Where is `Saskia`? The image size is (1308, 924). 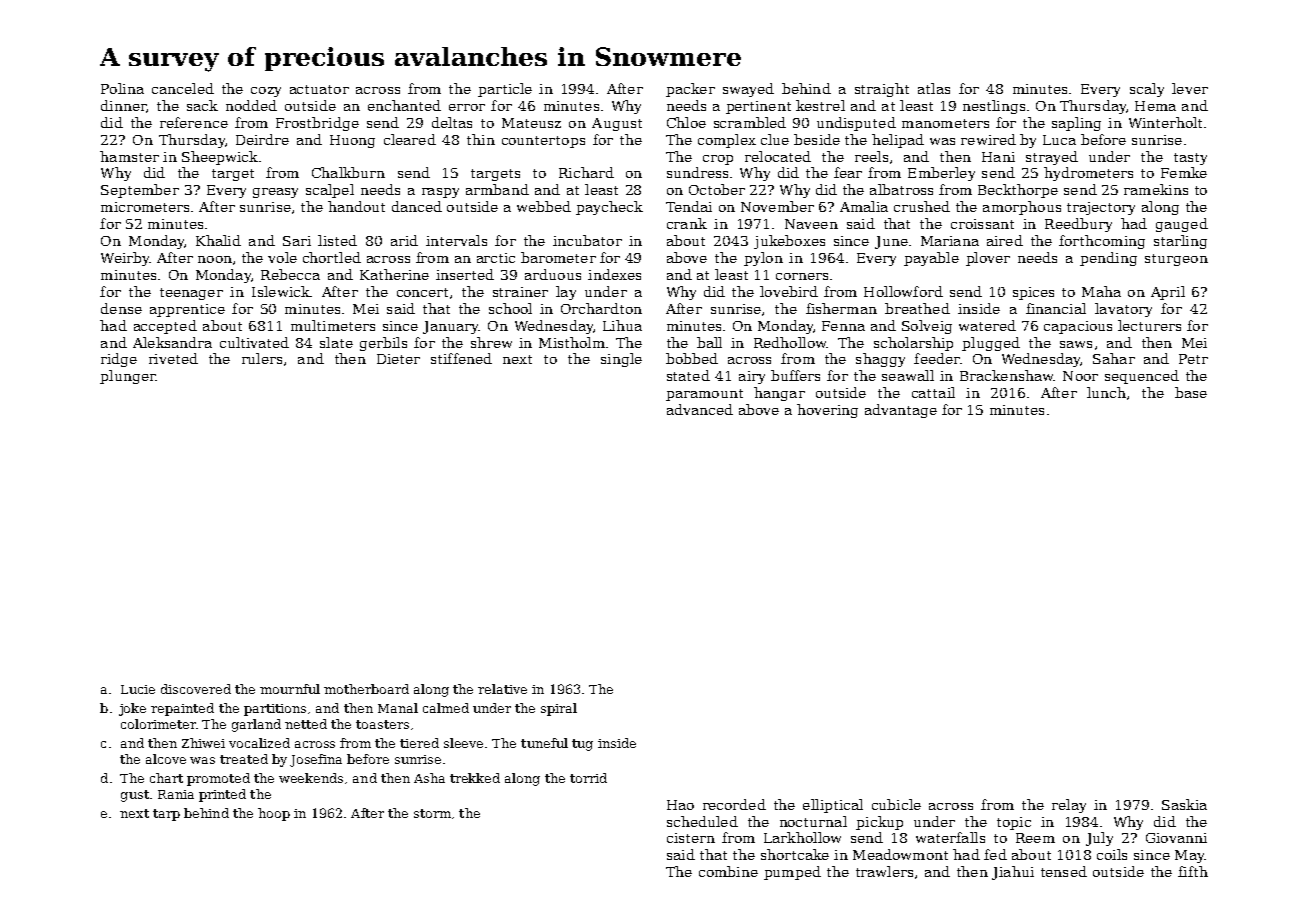
Saskia is located at coordinates (1184, 804).
